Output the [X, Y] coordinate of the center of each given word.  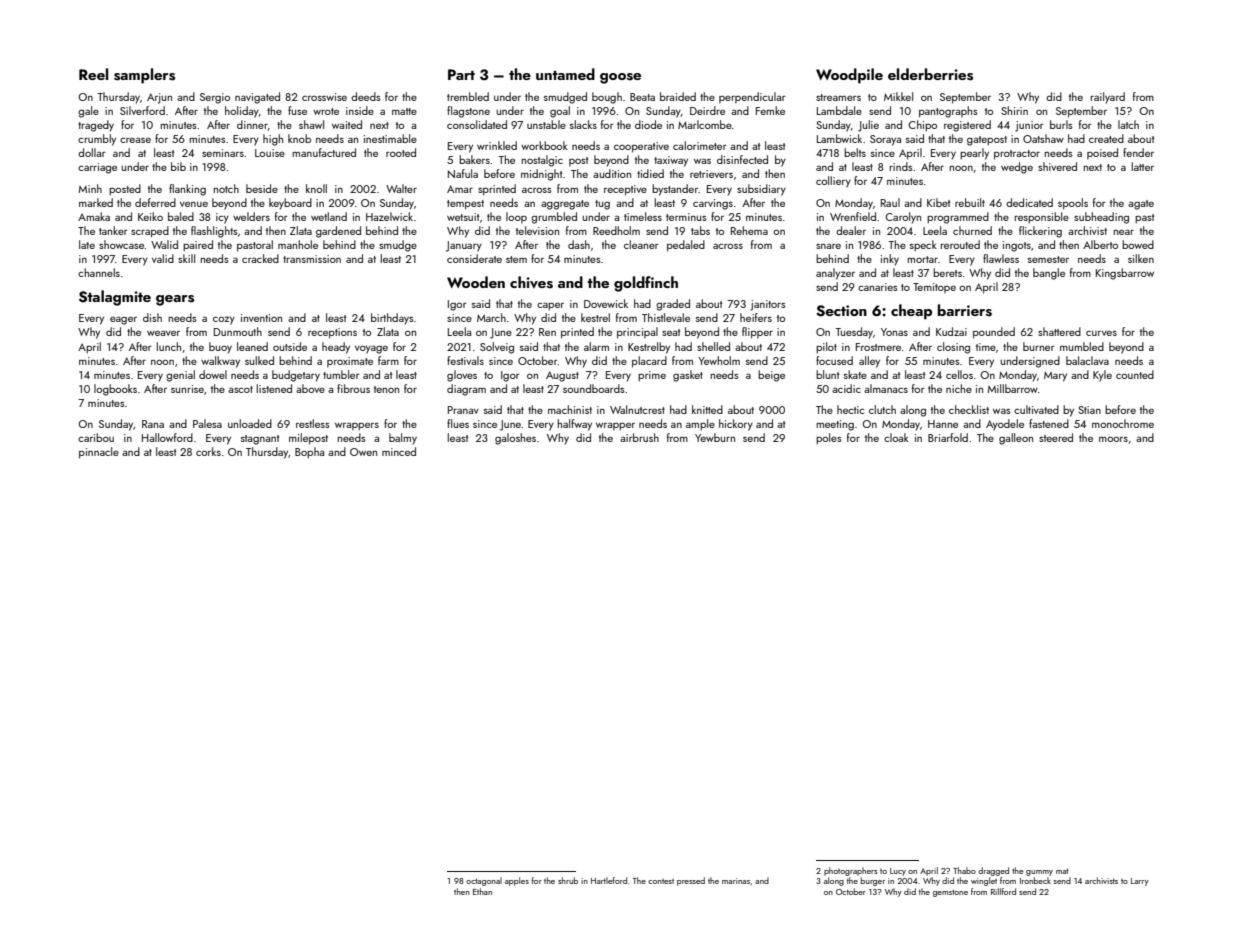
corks [208, 451]
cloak [896, 437]
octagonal [484, 881]
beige [771, 376]
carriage [97, 168]
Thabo [964, 870]
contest [661, 881]
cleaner [641, 244]
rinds [901, 166]
